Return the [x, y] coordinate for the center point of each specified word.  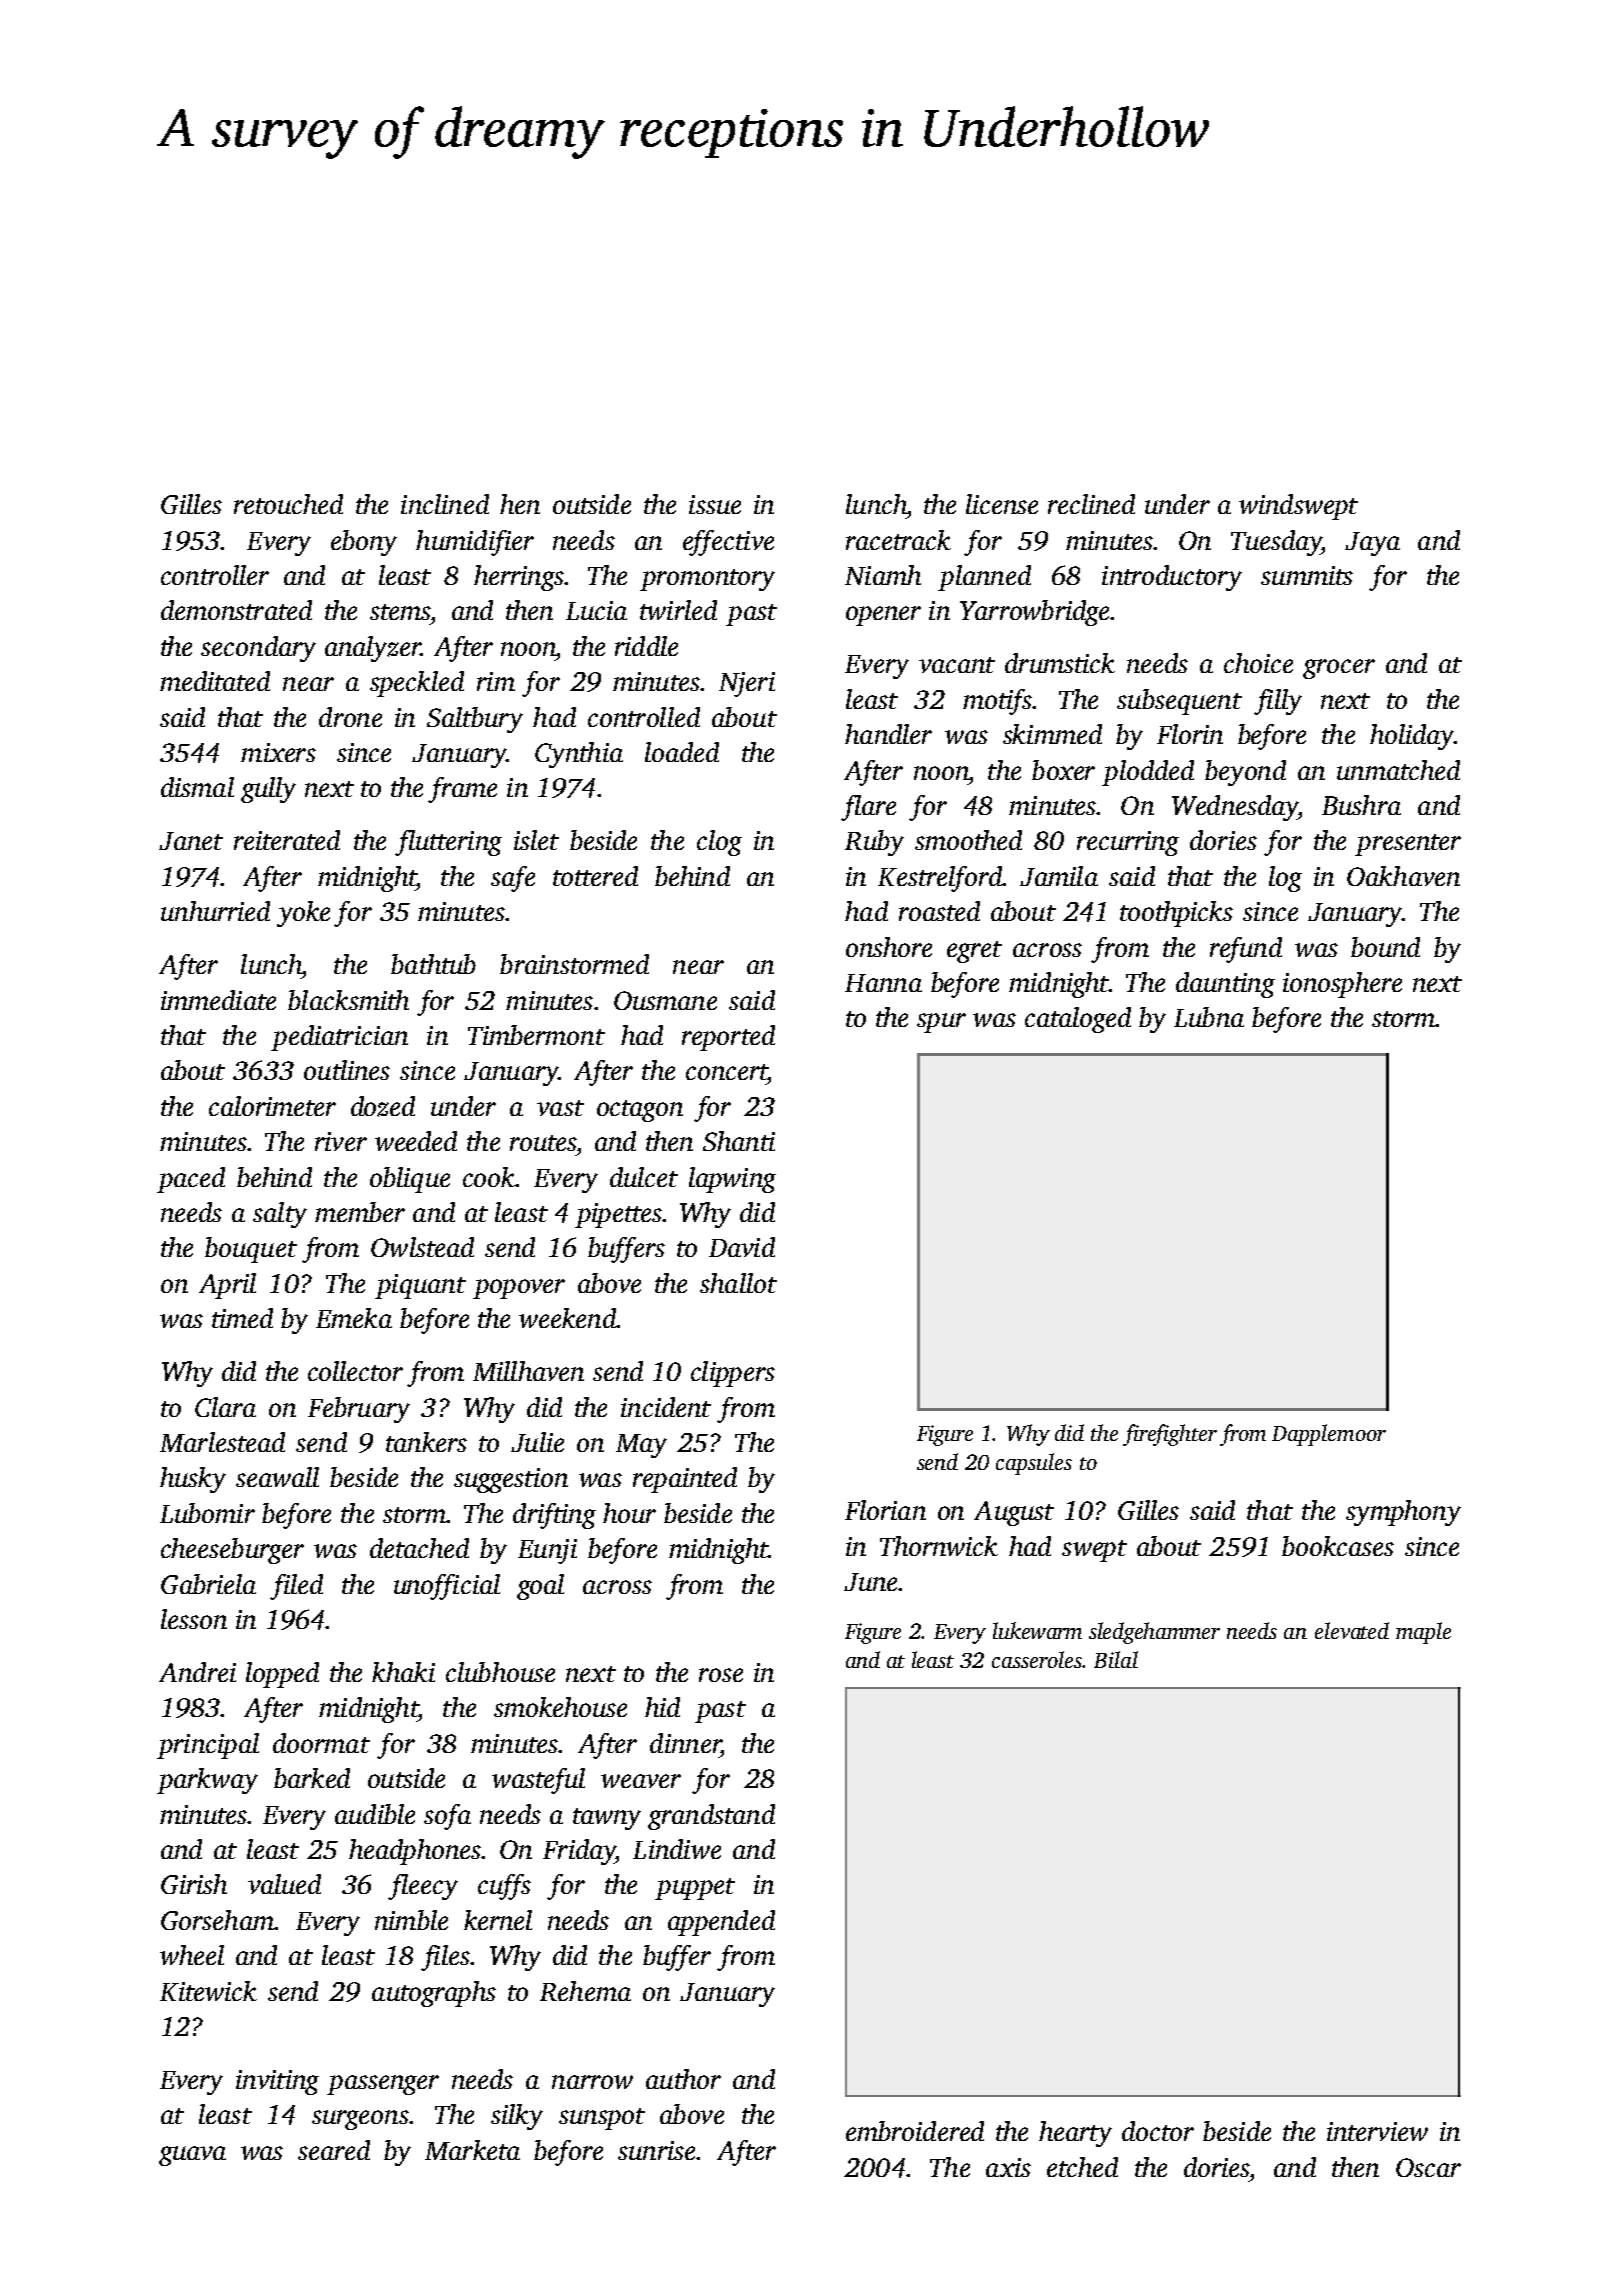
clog [719, 843]
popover [519, 1289]
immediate [218, 1000]
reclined [1091, 504]
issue [715, 504]
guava [192, 2156]
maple [1423, 1633]
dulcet [644, 1177]
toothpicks [1176, 914]
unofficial [447, 1587]
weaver [641, 1781]
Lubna [1209, 1017]
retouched [288, 504]
